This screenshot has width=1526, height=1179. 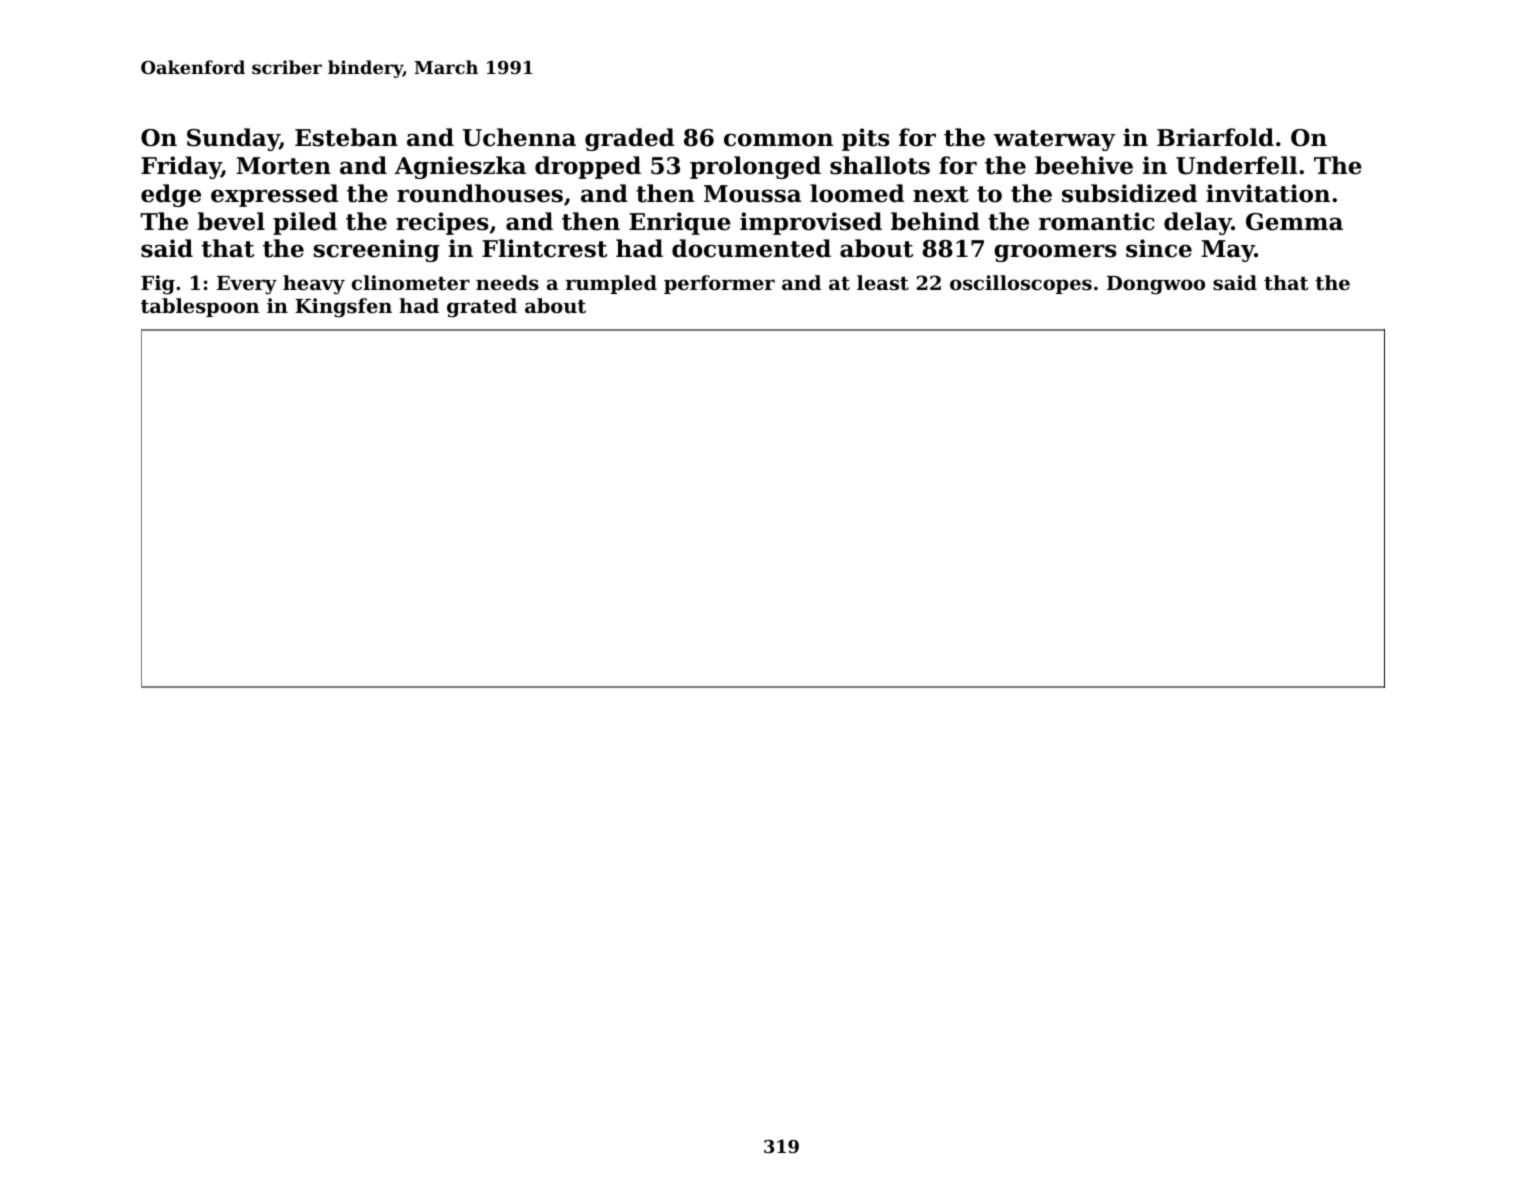 What do you see at coordinates (158, 285) in the screenshot?
I see `Fig` at bounding box center [158, 285].
